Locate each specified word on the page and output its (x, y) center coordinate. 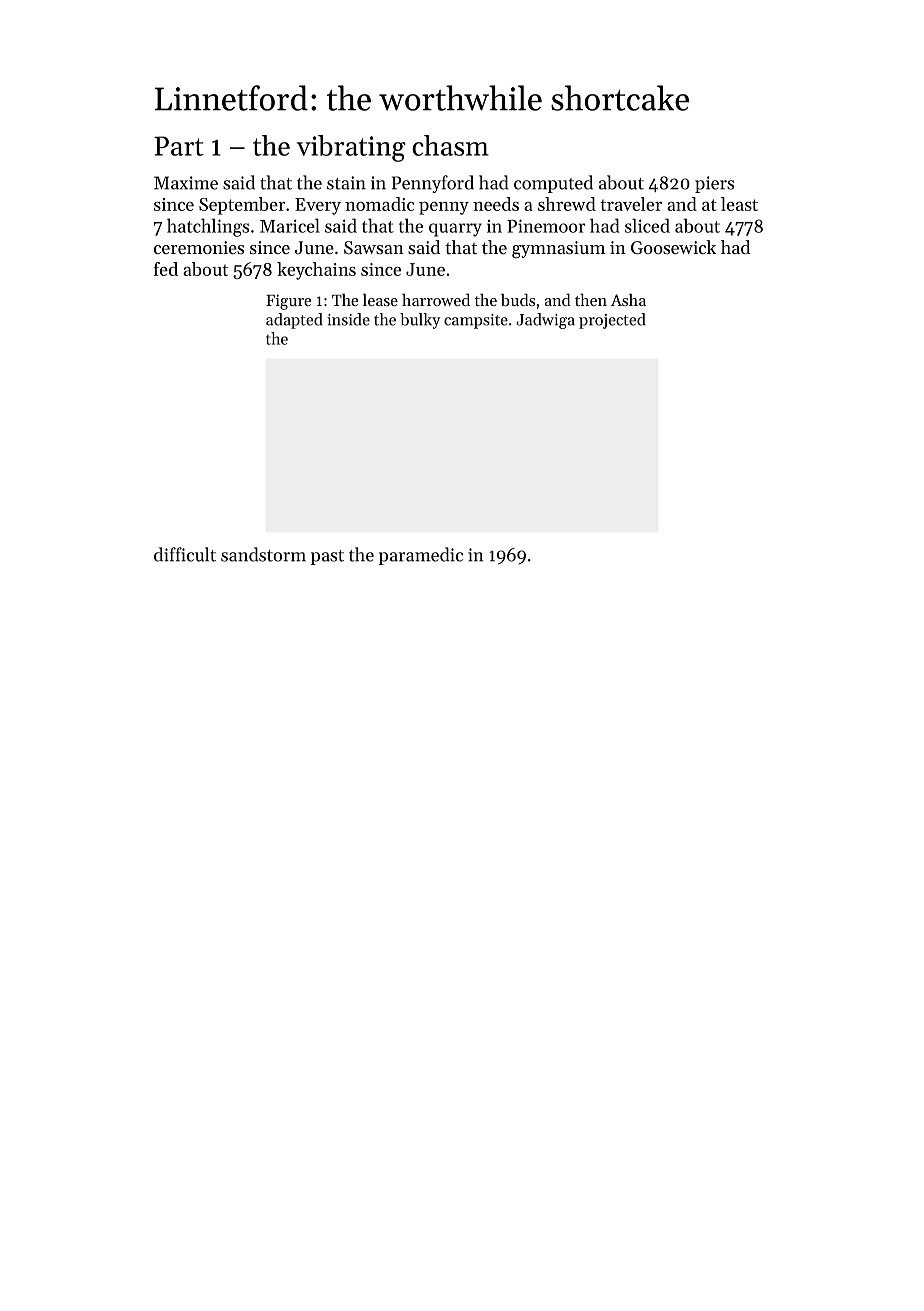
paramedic (421, 556)
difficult (185, 554)
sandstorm (263, 554)
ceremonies (199, 247)
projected (612, 321)
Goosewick (673, 247)
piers (714, 184)
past (327, 557)
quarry (455, 230)
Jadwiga (545, 321)
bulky (420, 321)
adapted (294, 321)
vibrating (351, 148)
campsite (476, 321)
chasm (450, 145)
